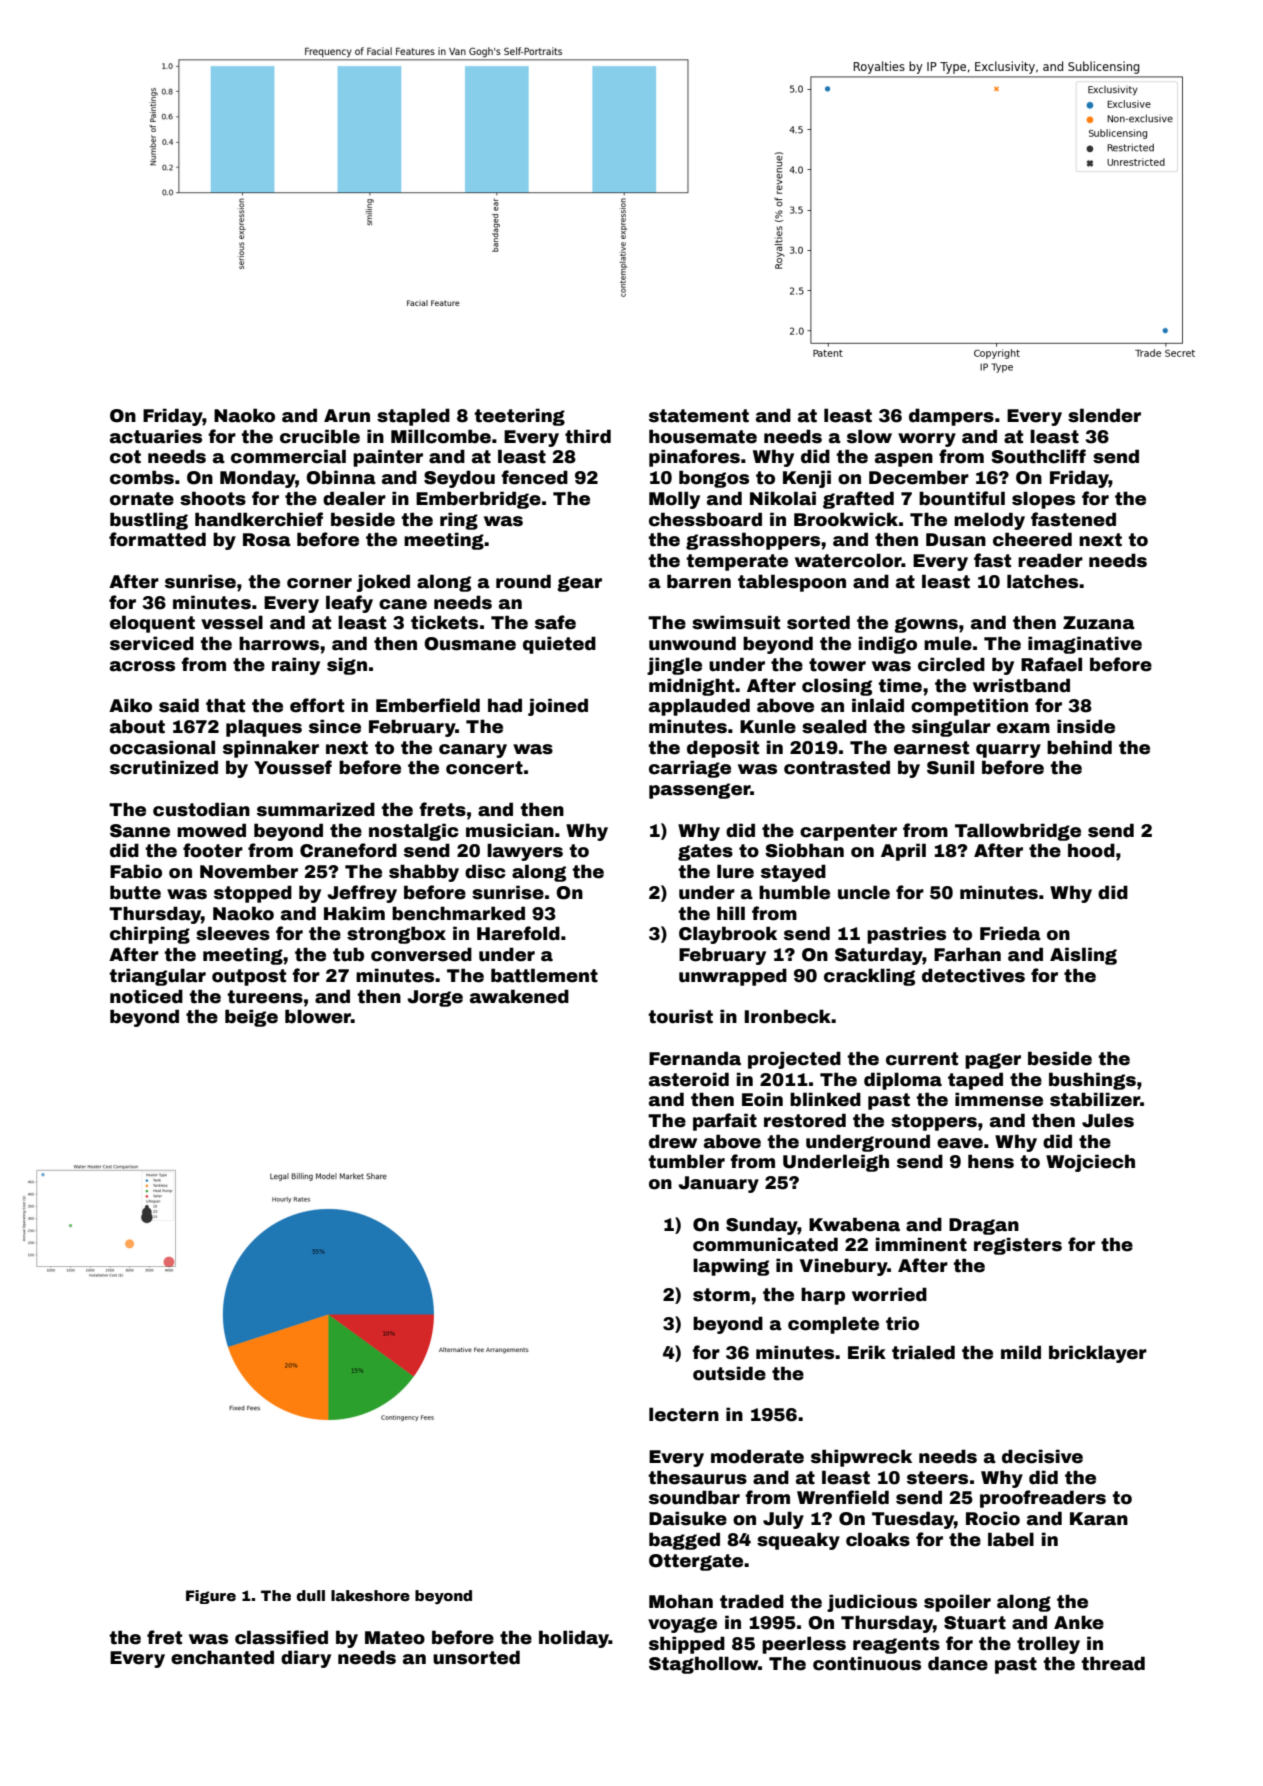 This screenshot has height=1786, width=1263. Describe the element at coordinates (311, 1595) in the screenshot. I see `dull` at that location.
